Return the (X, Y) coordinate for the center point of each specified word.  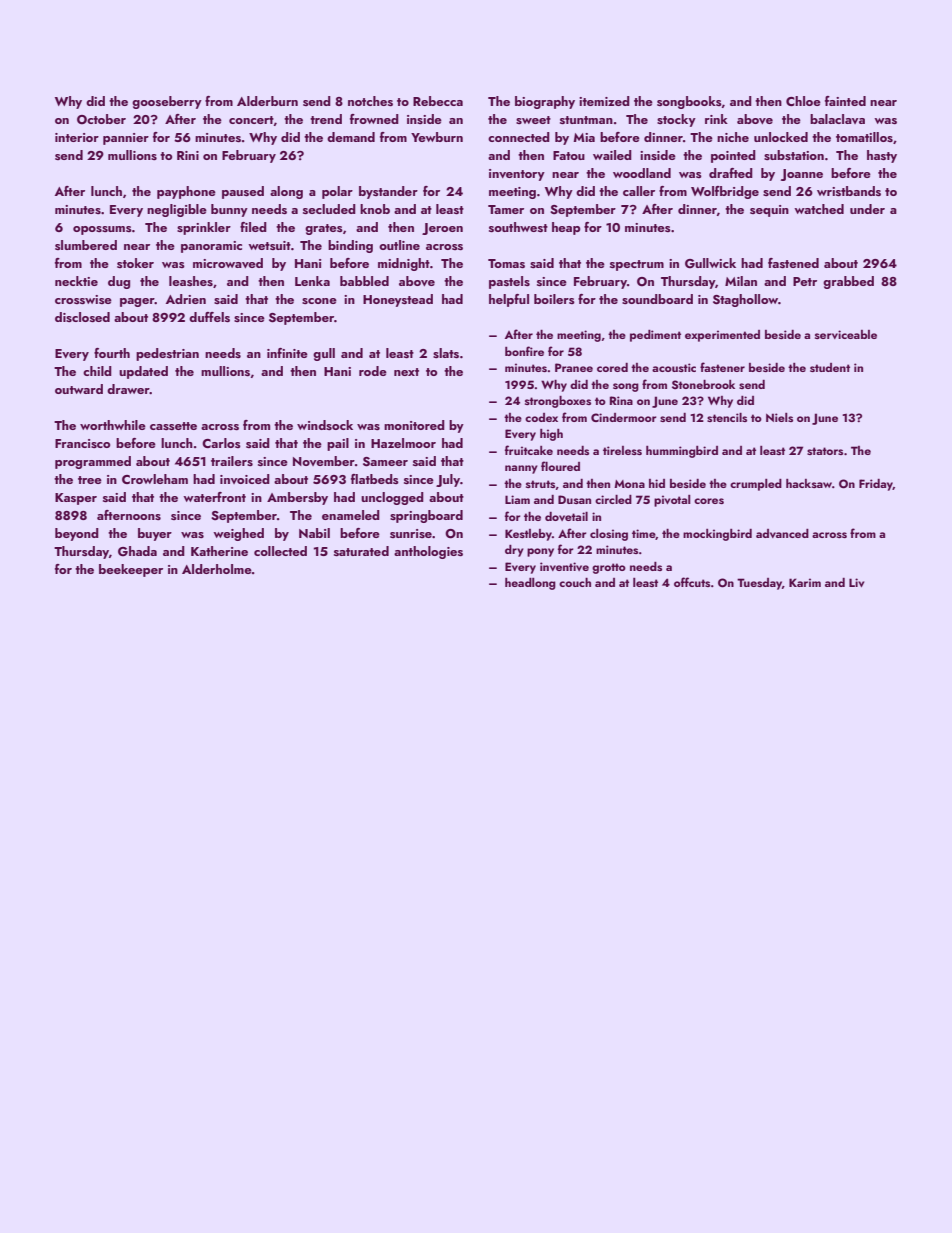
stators (825, 451)
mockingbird (717, 535)
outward (79, 389)
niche (733, 137)
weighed (238, 534)
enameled (351, 515)
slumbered (86, 245)
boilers (554, 299)
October (101, 119)
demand (351, 137)
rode (373, 371)
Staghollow (745, 300)
